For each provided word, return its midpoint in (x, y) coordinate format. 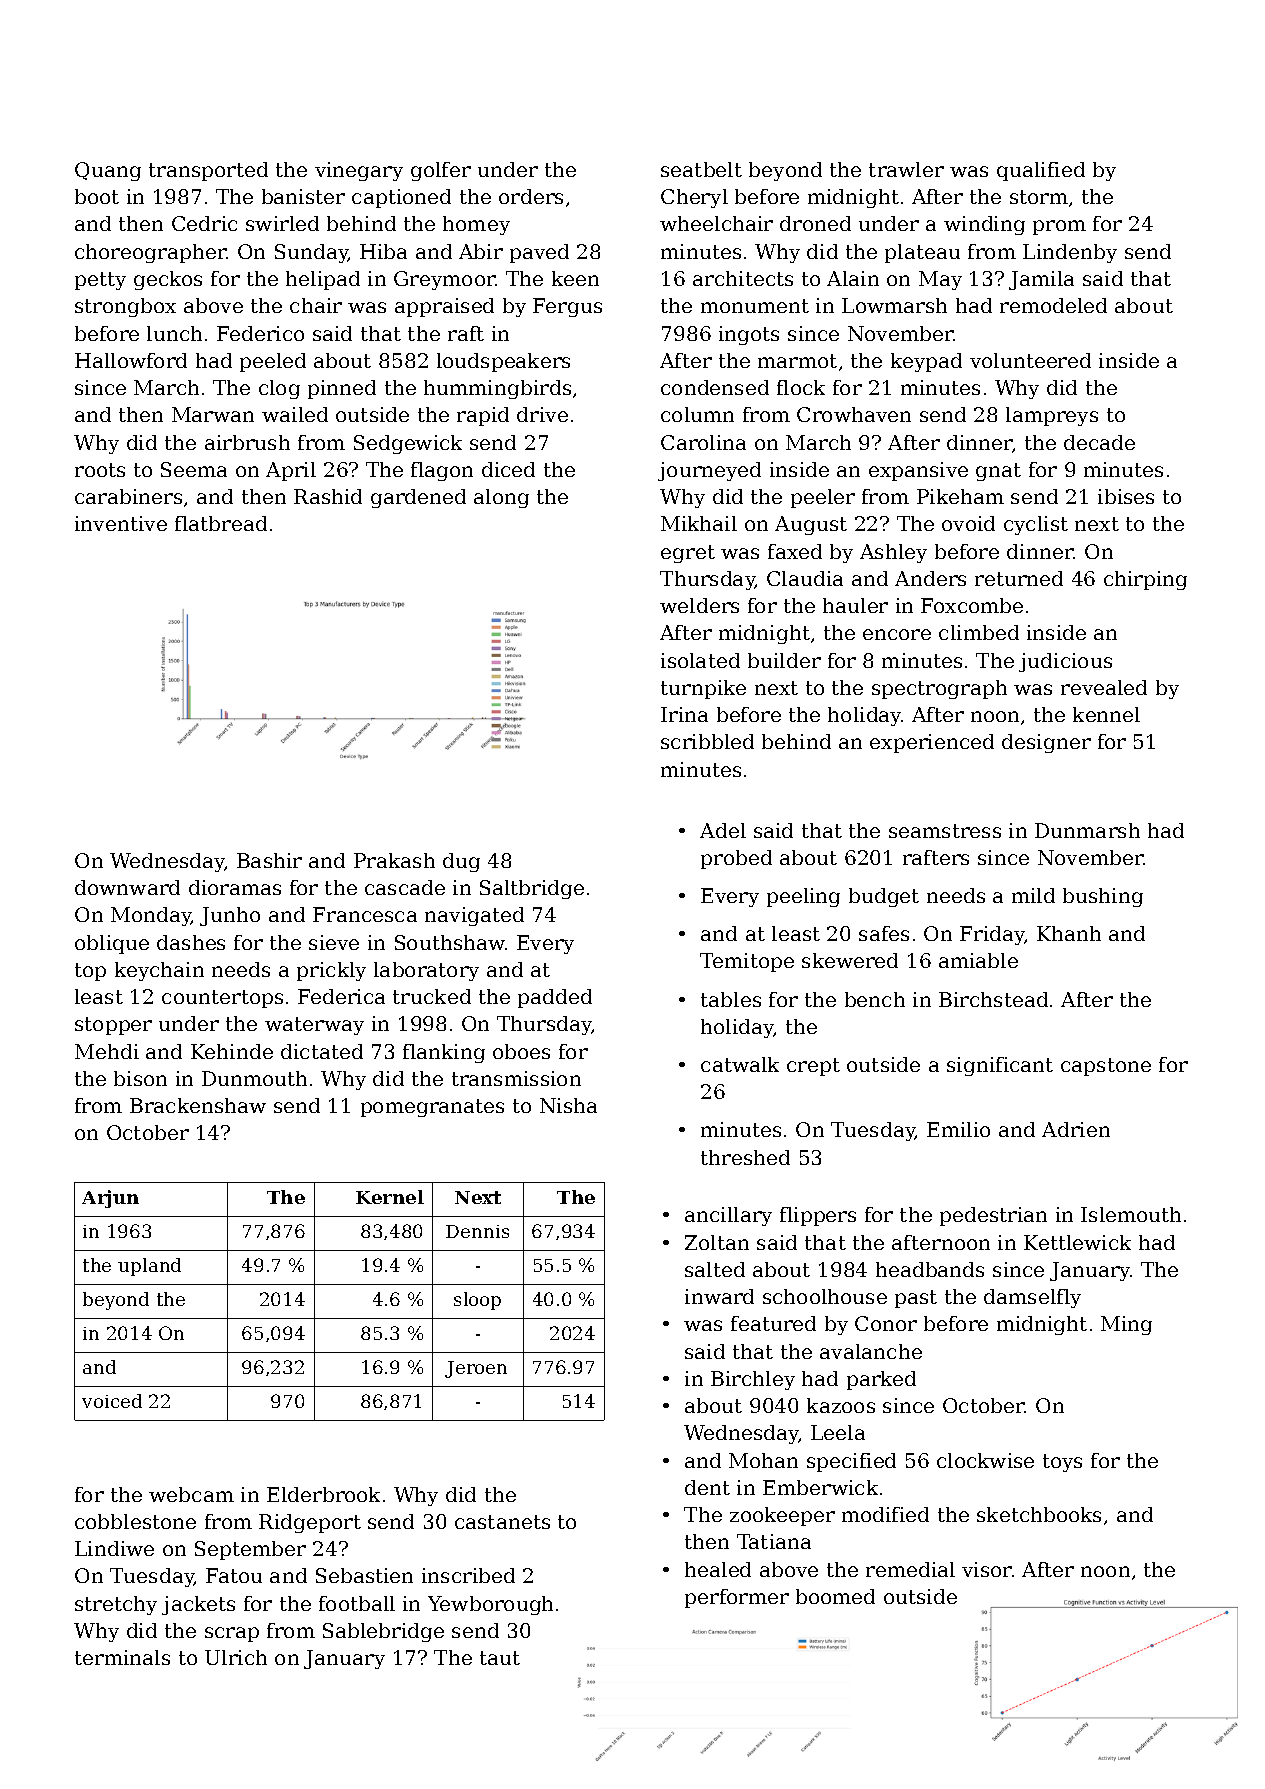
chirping (1145, 580)
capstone (1106, 1067)
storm (1039, 197)
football (357, 1603)
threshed (745, 1157)
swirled (282, 223)
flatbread (221, 523)
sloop (477, 1301)
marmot (797, 361)
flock (801, 387)
